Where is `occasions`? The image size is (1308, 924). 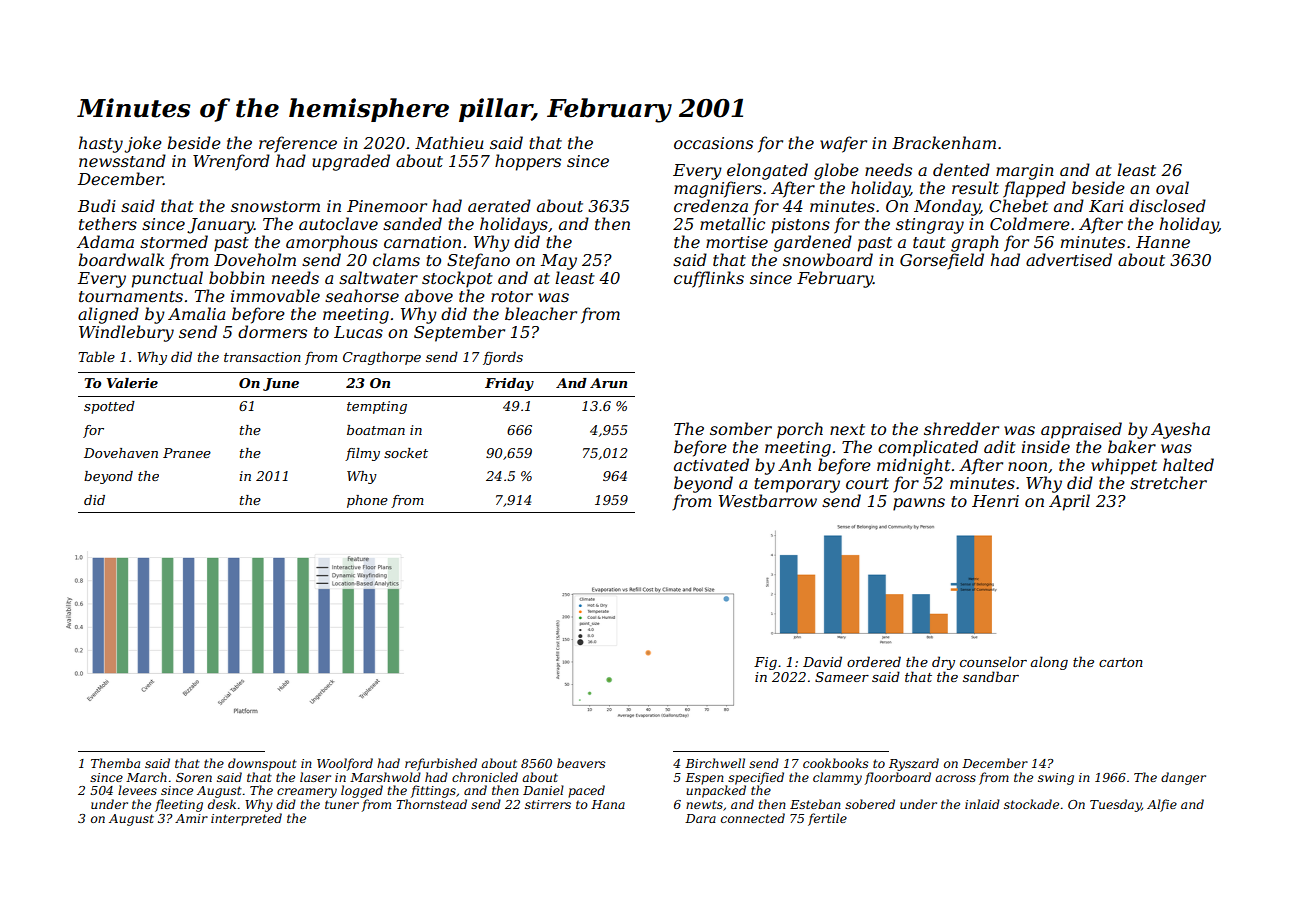 occasions is located at coordinates (713, 143).
